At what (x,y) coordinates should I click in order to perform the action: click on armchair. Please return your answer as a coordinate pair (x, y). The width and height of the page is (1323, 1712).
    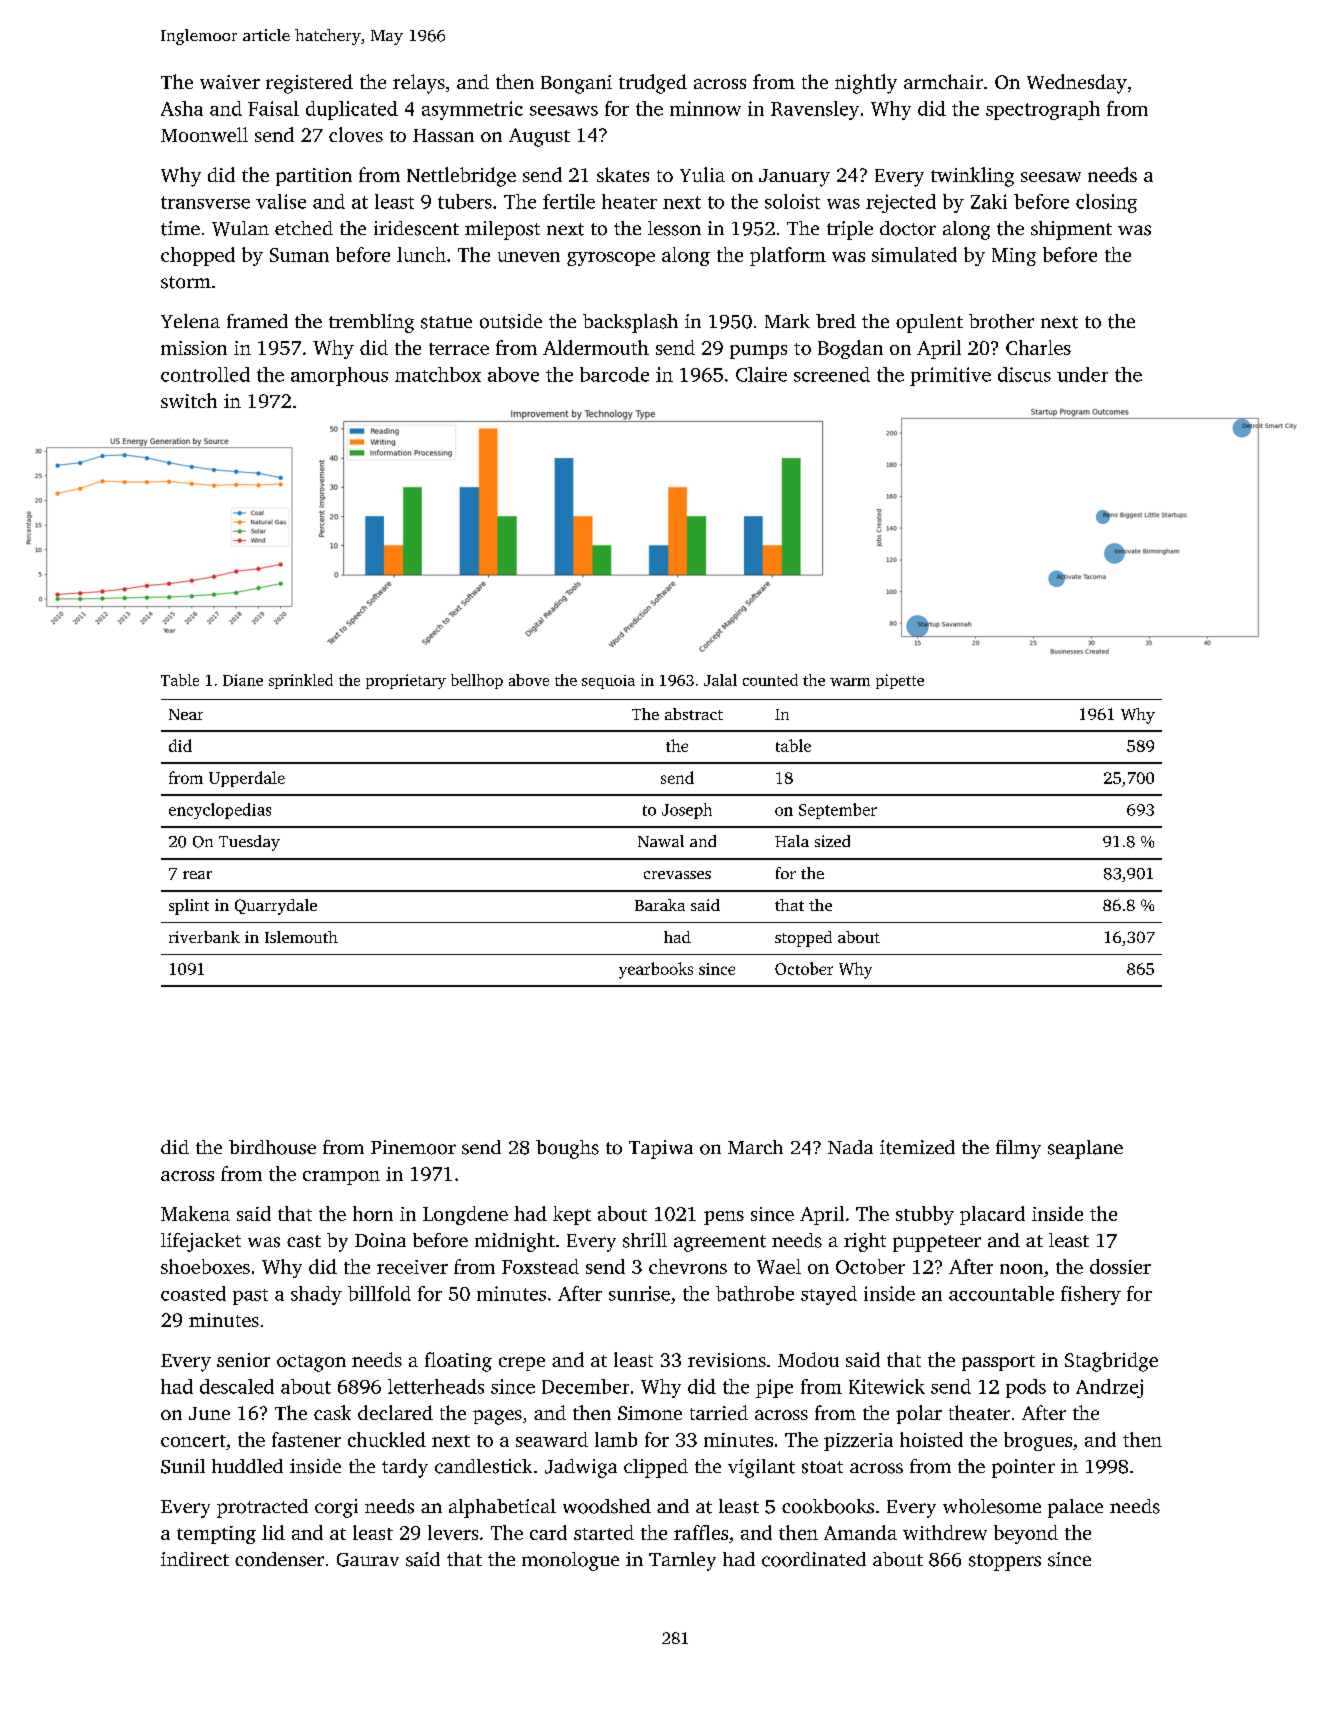
    Looking at the image, I should click on (943, 81).
